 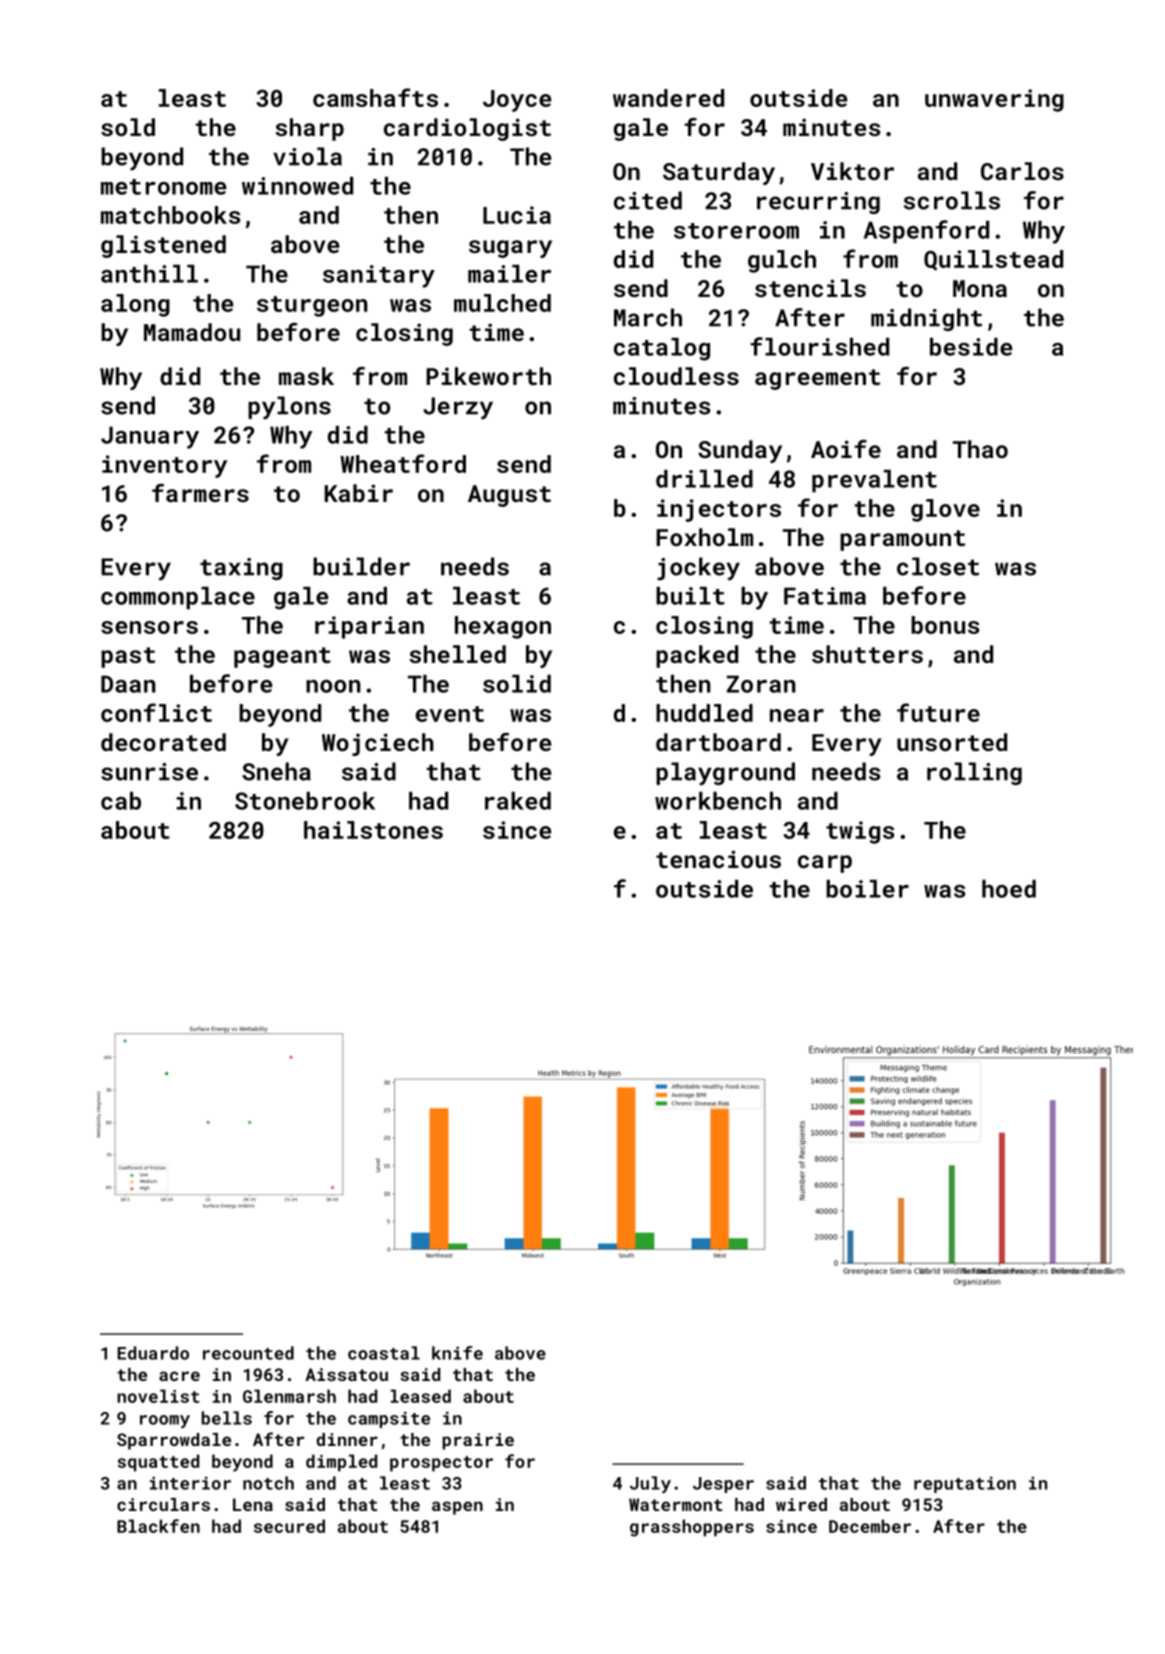 What do you see at coordinates (994, 100) in the screenshot?
I see `unwavering` at bounding box center [994, 100].
